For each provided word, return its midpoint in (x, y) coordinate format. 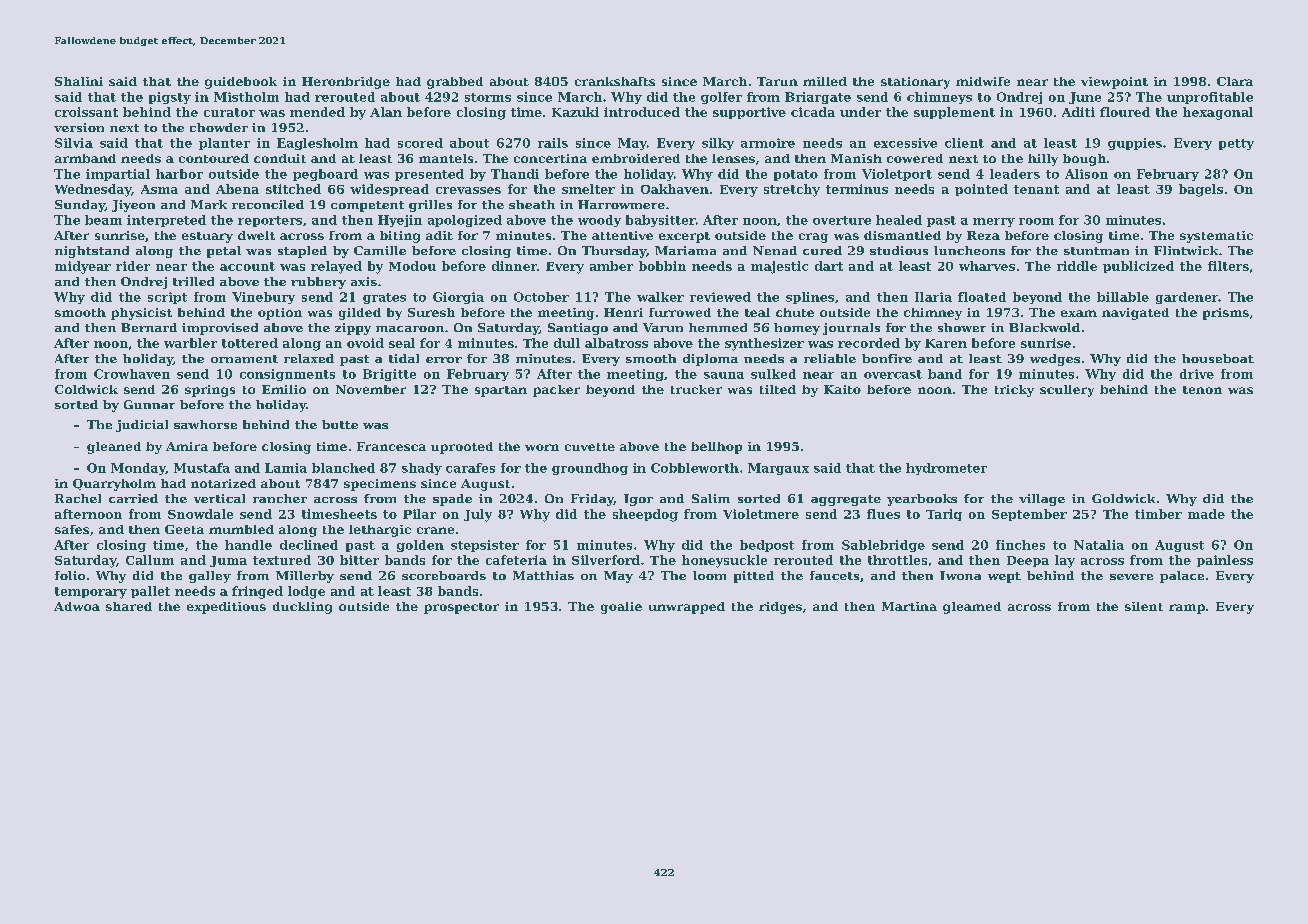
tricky (1014, 391)
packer (556, 391)
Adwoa (77, 606)
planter (224, 144)
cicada (813, 112)
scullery (1067, 391)
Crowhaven (132, 374)
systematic (1216, 237)
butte (340, 424)
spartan (501, 391)
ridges (780, 608)
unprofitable (1210, 98)
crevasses (468, 190)
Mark (209, 204)
